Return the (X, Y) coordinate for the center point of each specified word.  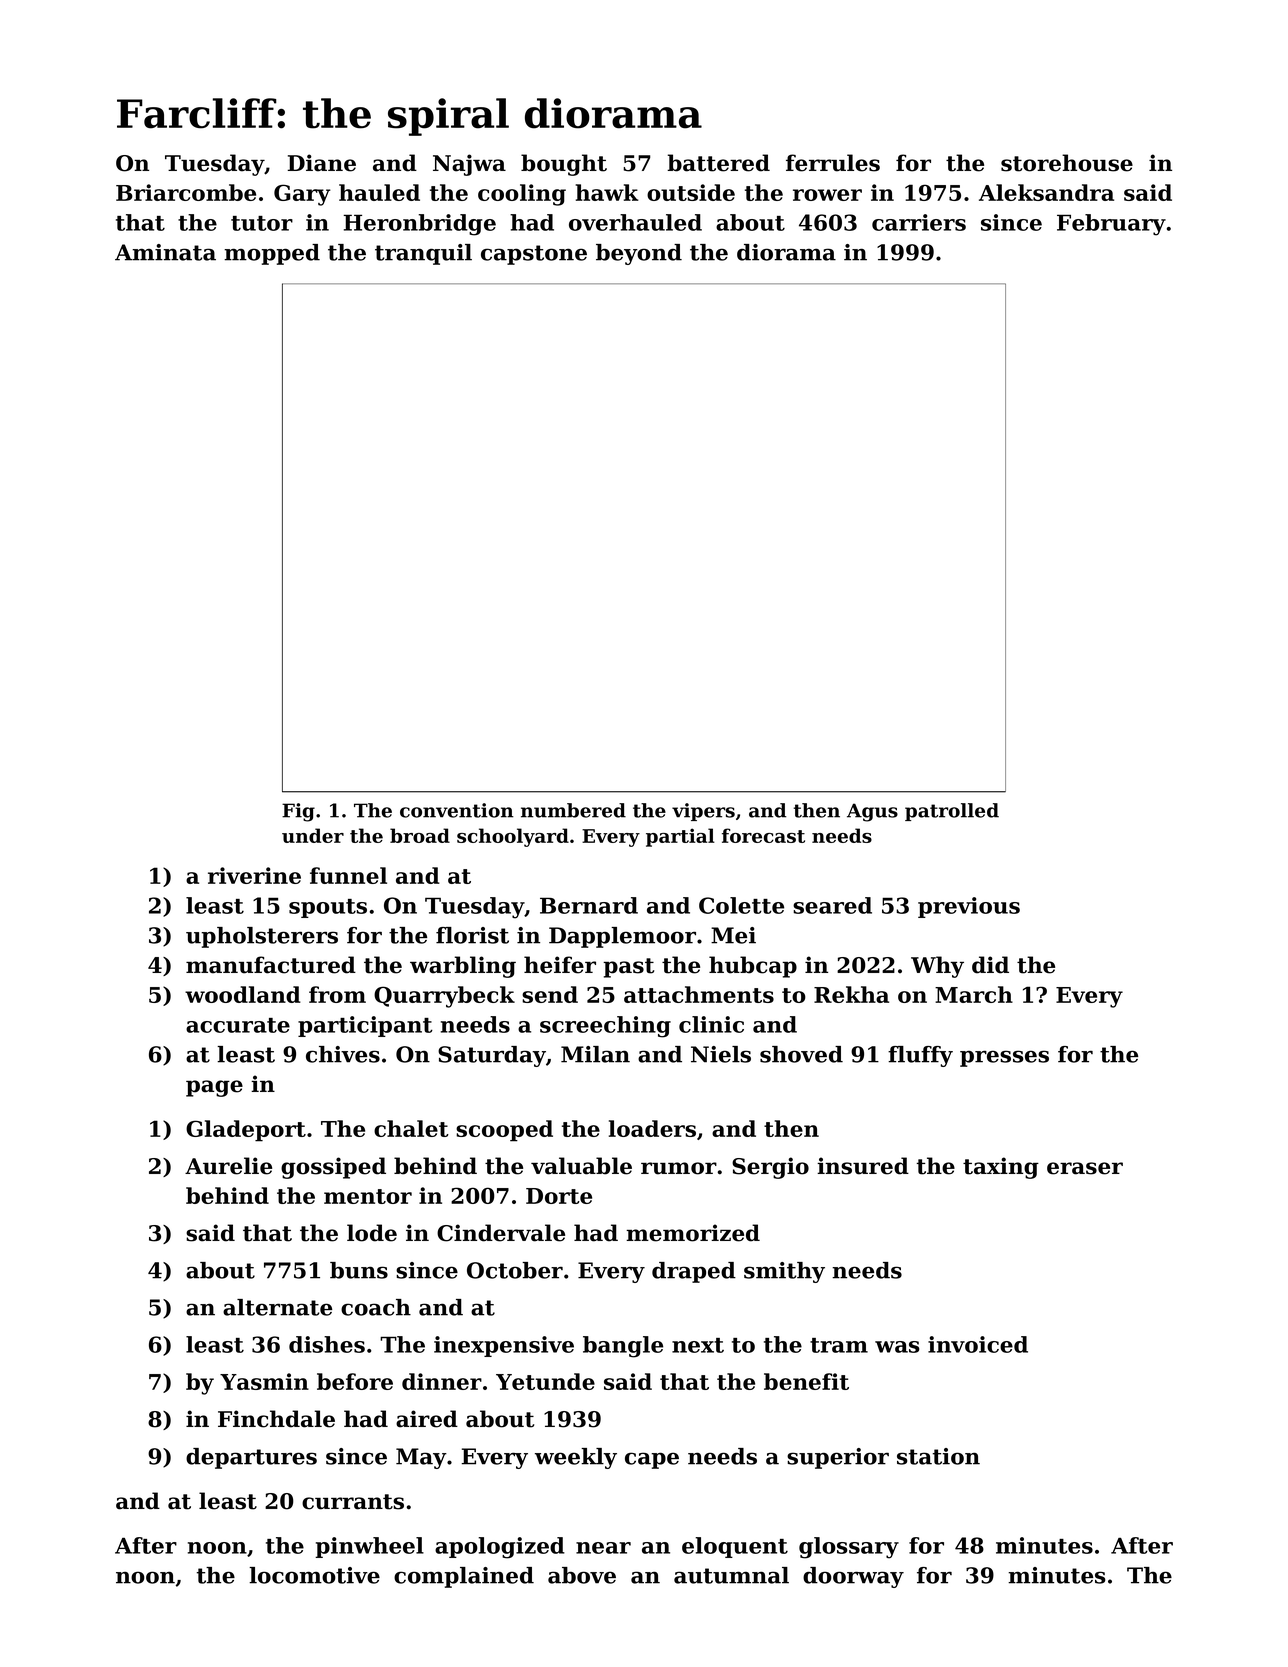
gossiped (333, 1168)
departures (251, 1458)
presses (1004, 1058)
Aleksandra (1046, 192)
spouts (328, 908)
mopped (272, 254)
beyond (639, 254)
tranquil (423, 254)
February (1111, 225)
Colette (741, 905)
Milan (595, 1054)
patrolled (952, 812)
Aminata (165, 252)
